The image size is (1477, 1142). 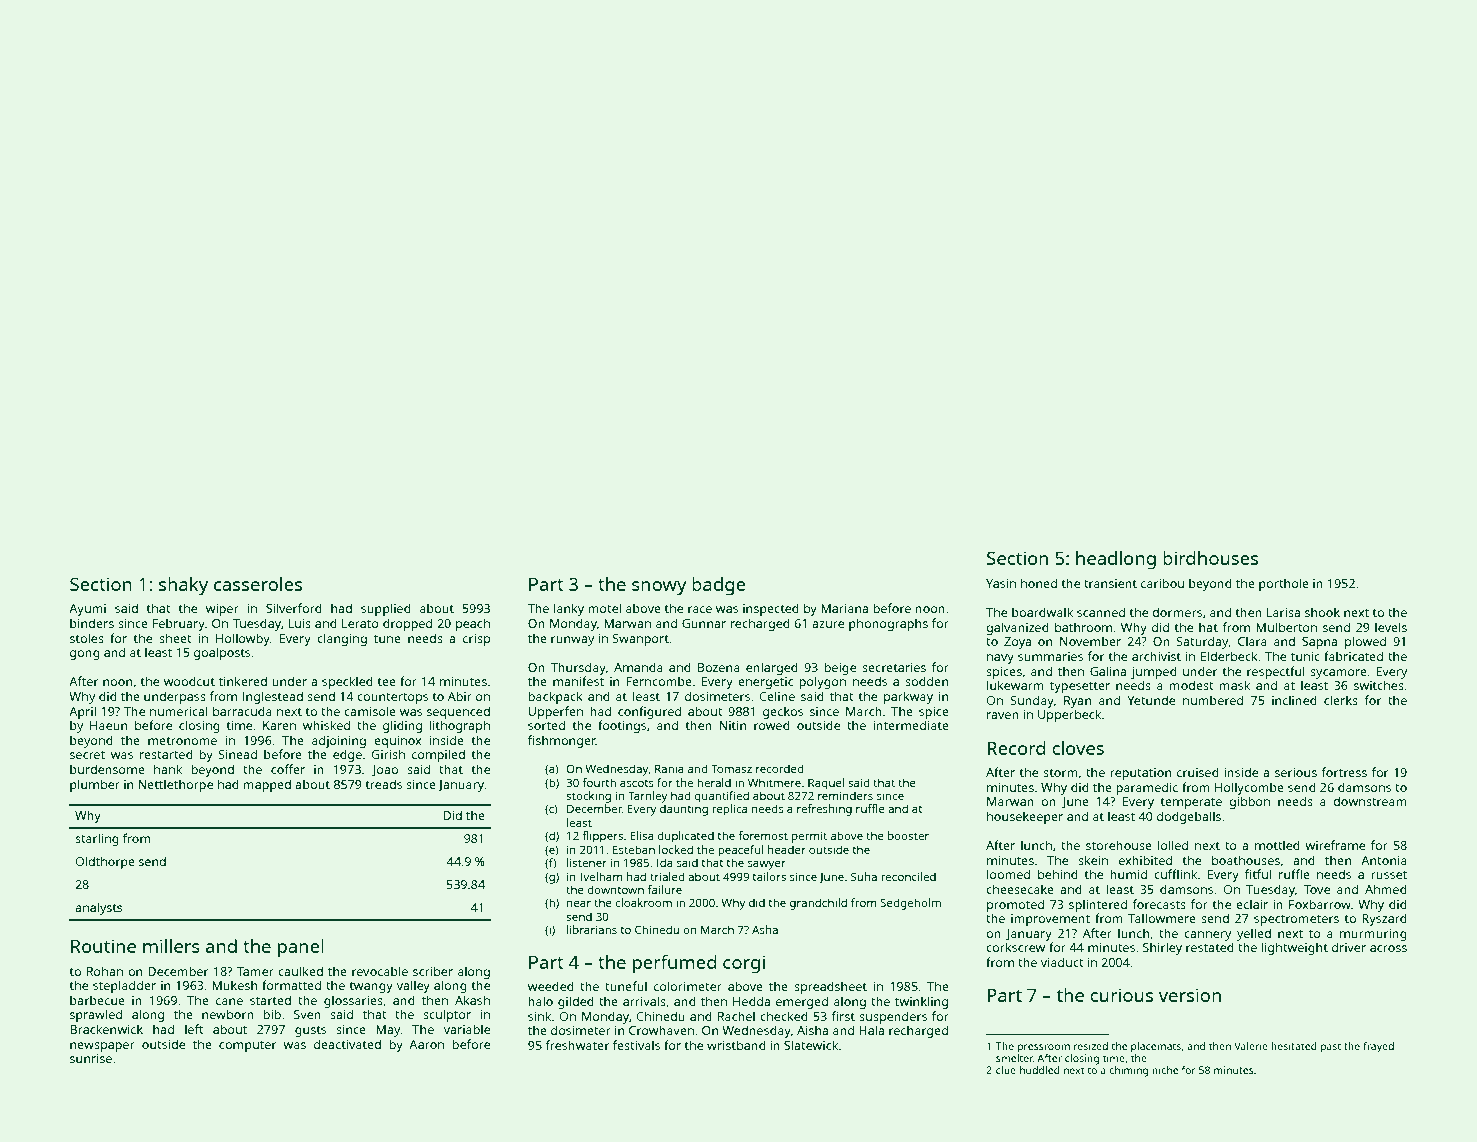 What do you see at coordinates (1162, 583) in the screenshot?
I see `caribou` at bounding box center [1162, 583].
